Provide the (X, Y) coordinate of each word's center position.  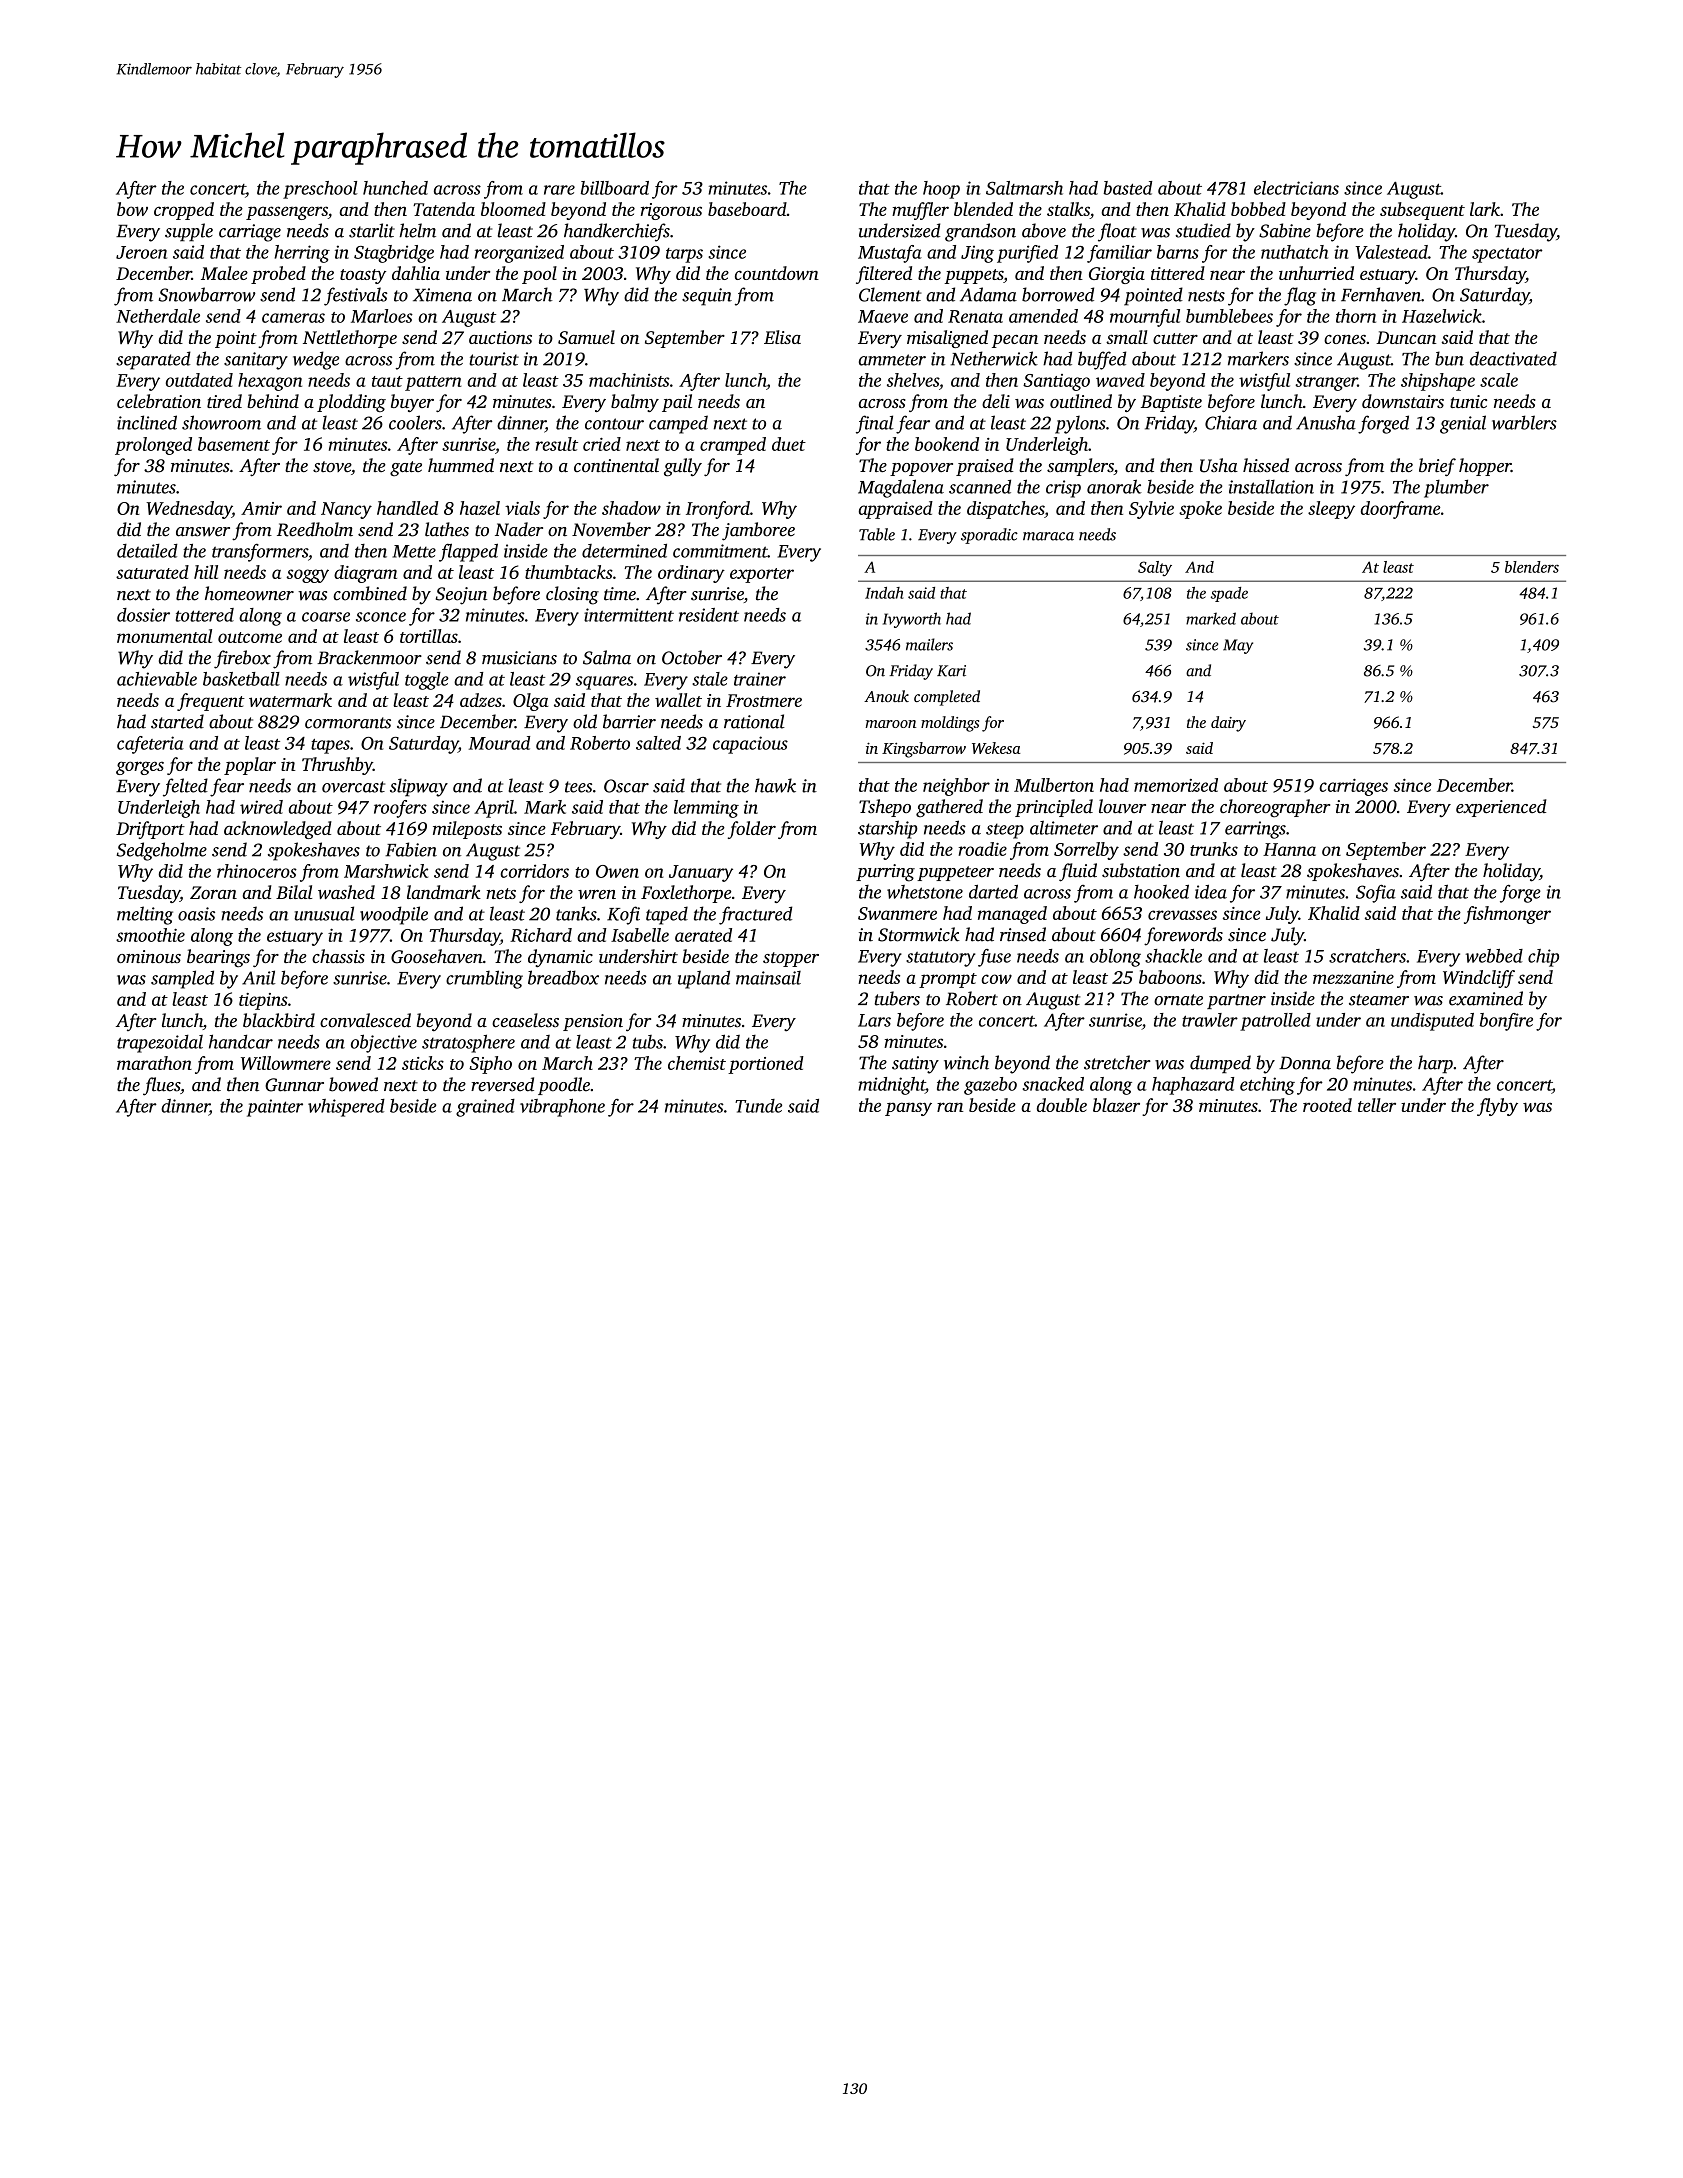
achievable (157, 679)
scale (1499, 380)
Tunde (758, 1106)
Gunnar (294, 1085)
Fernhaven (1381, 294)
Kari (951, 671)
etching (1267, 1086)
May (1238, 646)
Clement (890, 294)
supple (189, 232)
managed (1012, 915)
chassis (338, 956)
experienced (1501, 808)
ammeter (892, 360)
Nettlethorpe (350, 339)
